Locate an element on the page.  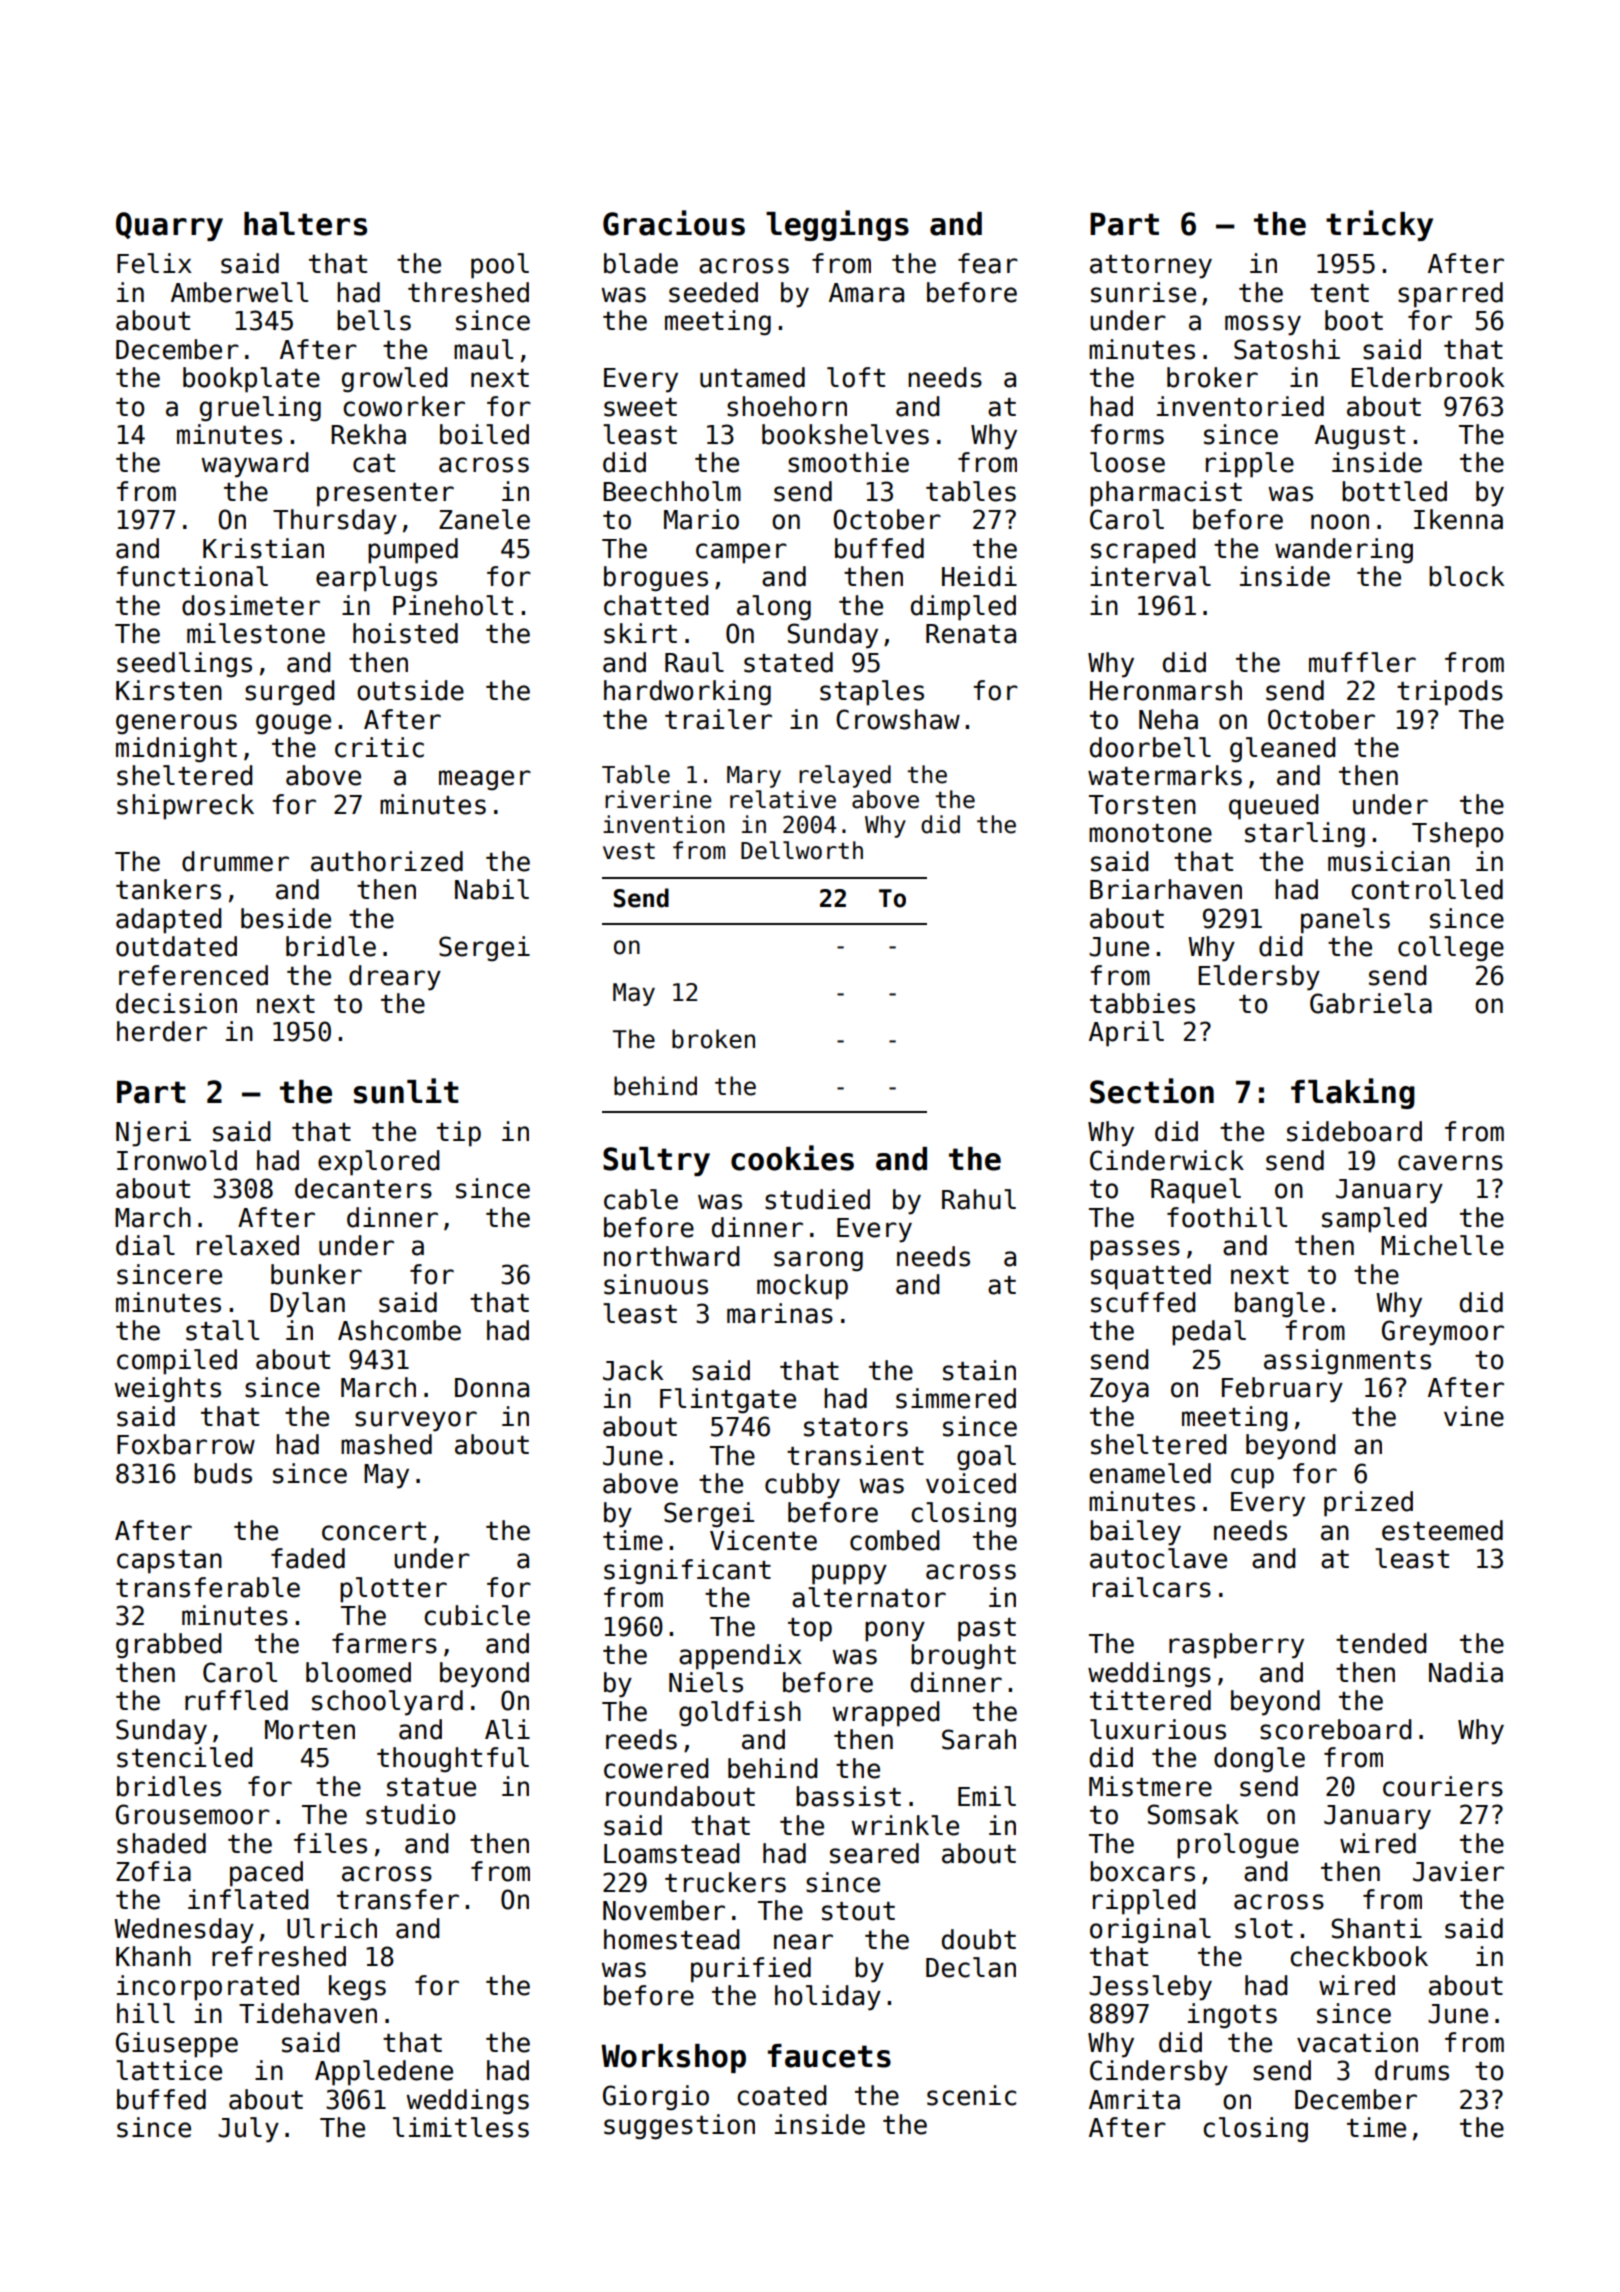
tricky is located at coordinates (1379, 225).
